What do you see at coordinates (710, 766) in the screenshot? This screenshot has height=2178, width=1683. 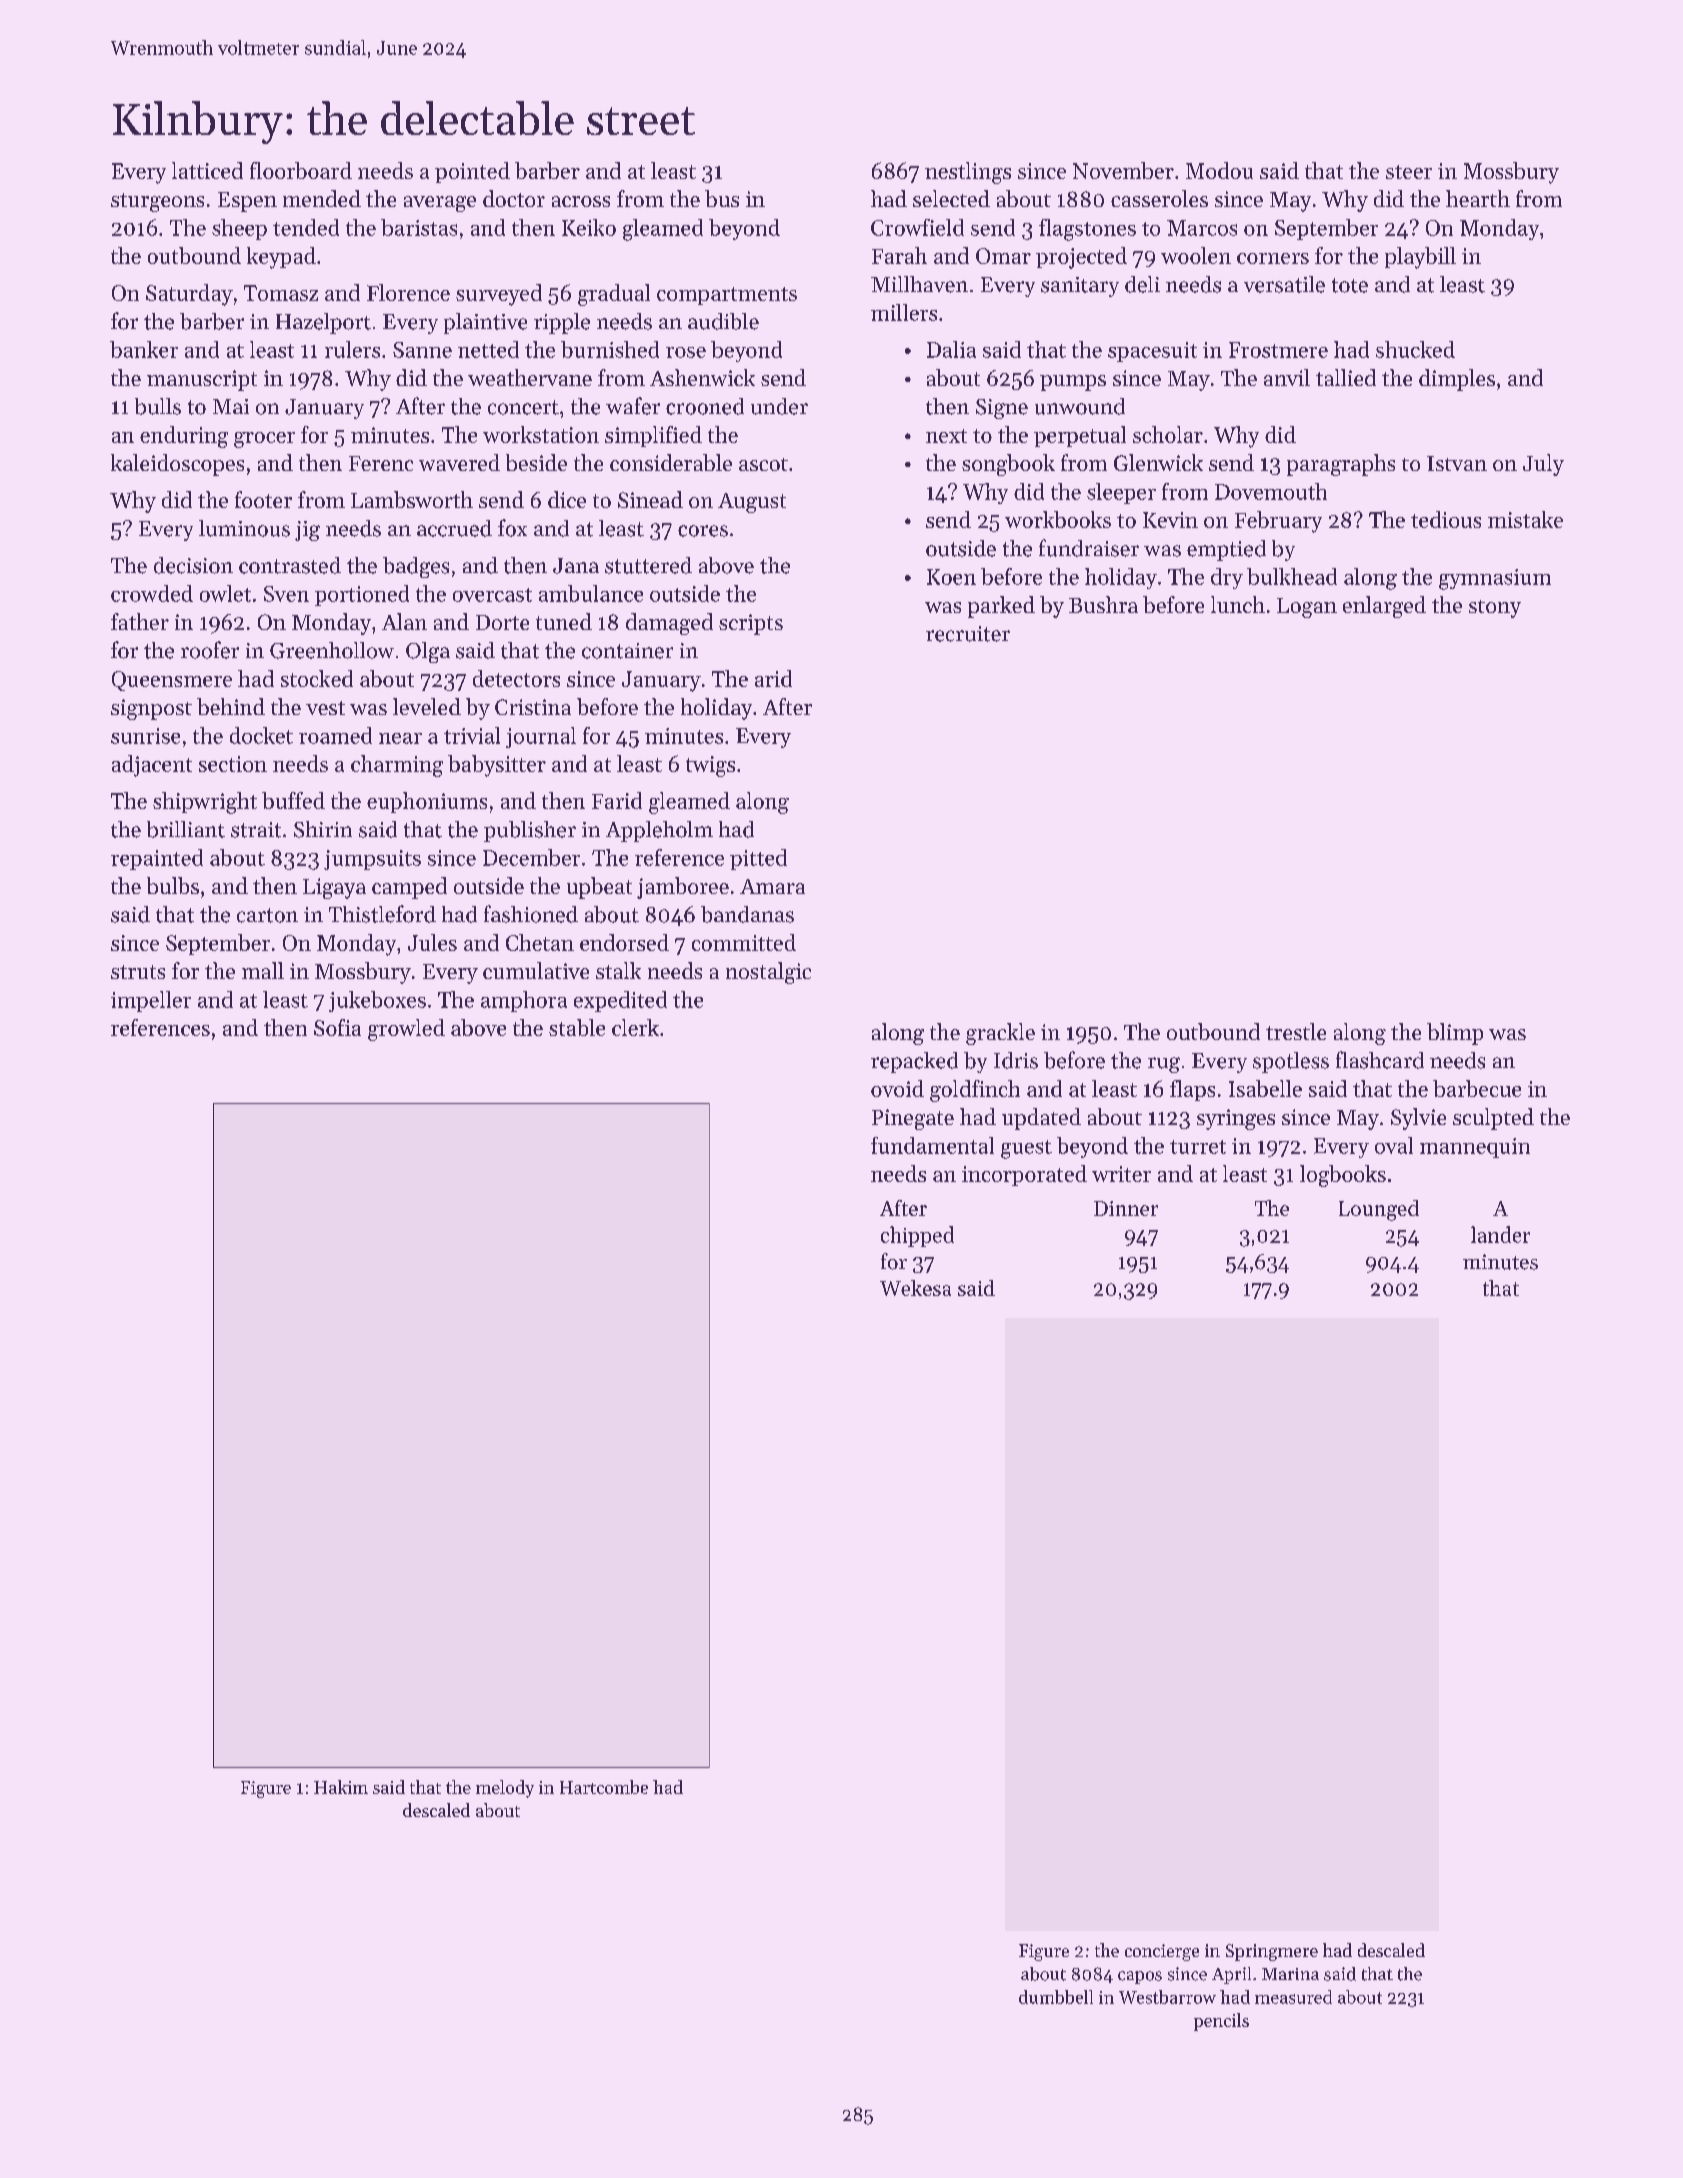 I see `twigs` at bounding box center [710, 766].
